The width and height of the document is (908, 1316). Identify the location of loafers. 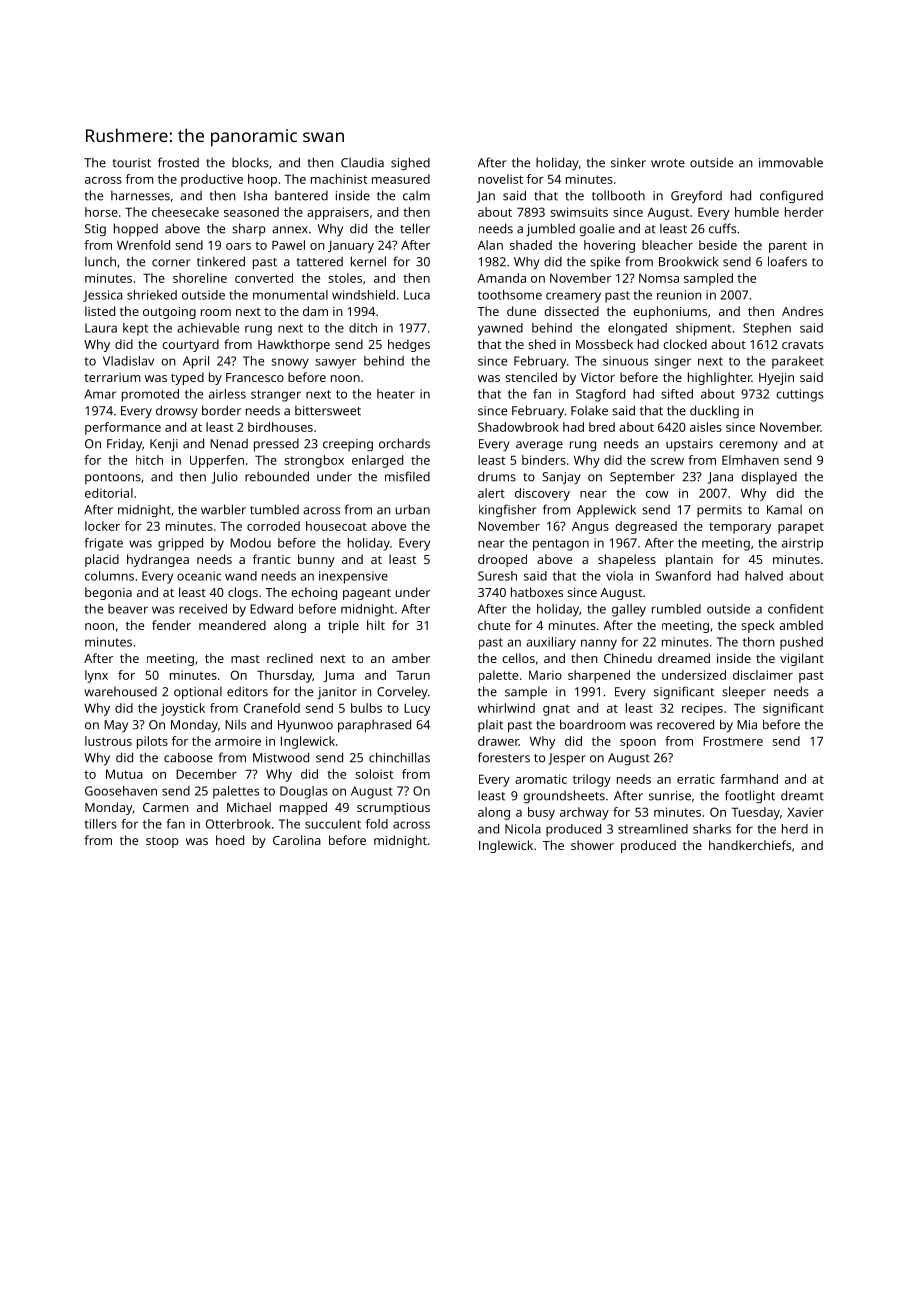
(787, 261).
